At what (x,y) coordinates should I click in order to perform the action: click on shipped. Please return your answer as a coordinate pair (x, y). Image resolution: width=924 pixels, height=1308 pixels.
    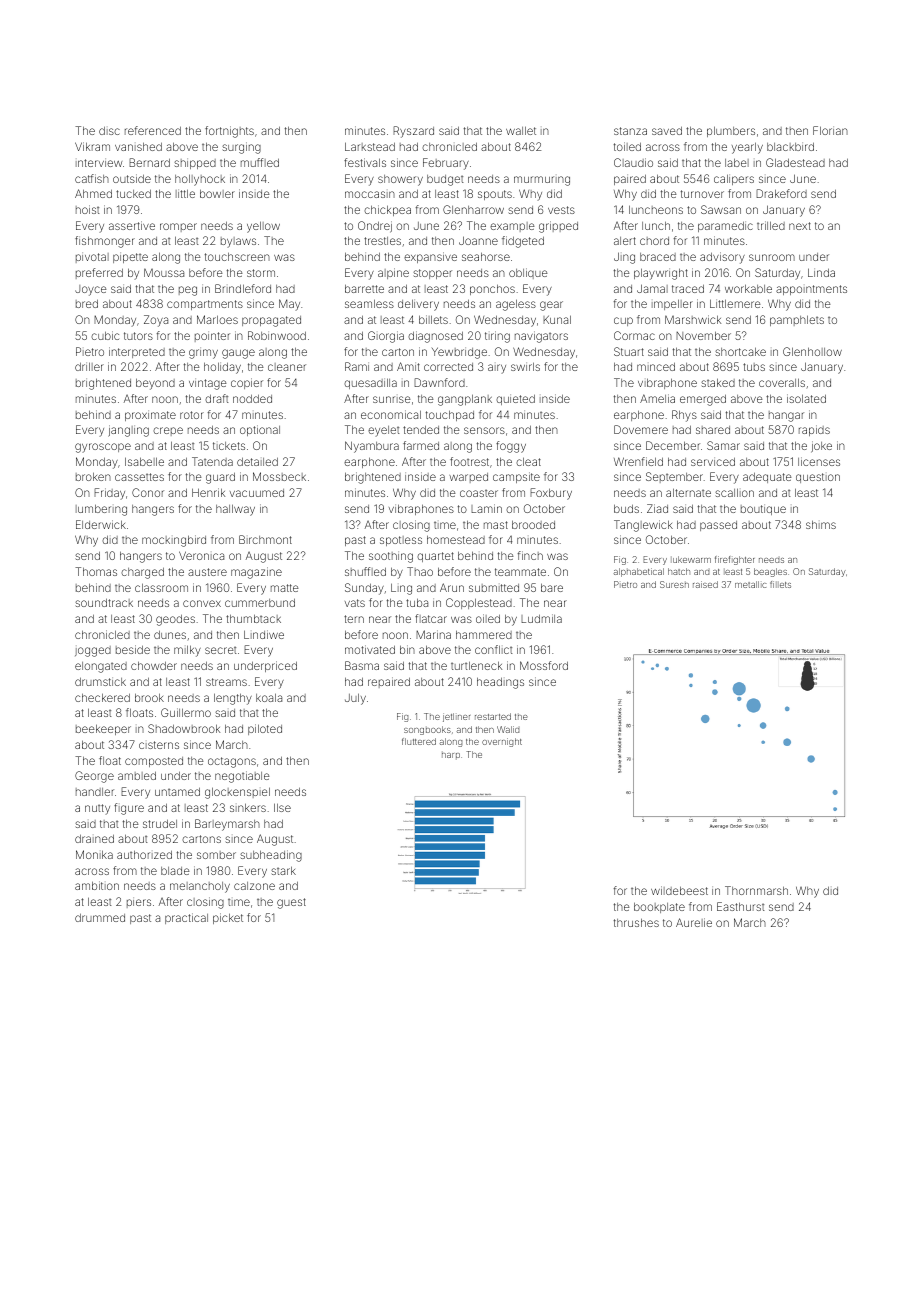
    Looking at the image, I should click on (195, 163).
